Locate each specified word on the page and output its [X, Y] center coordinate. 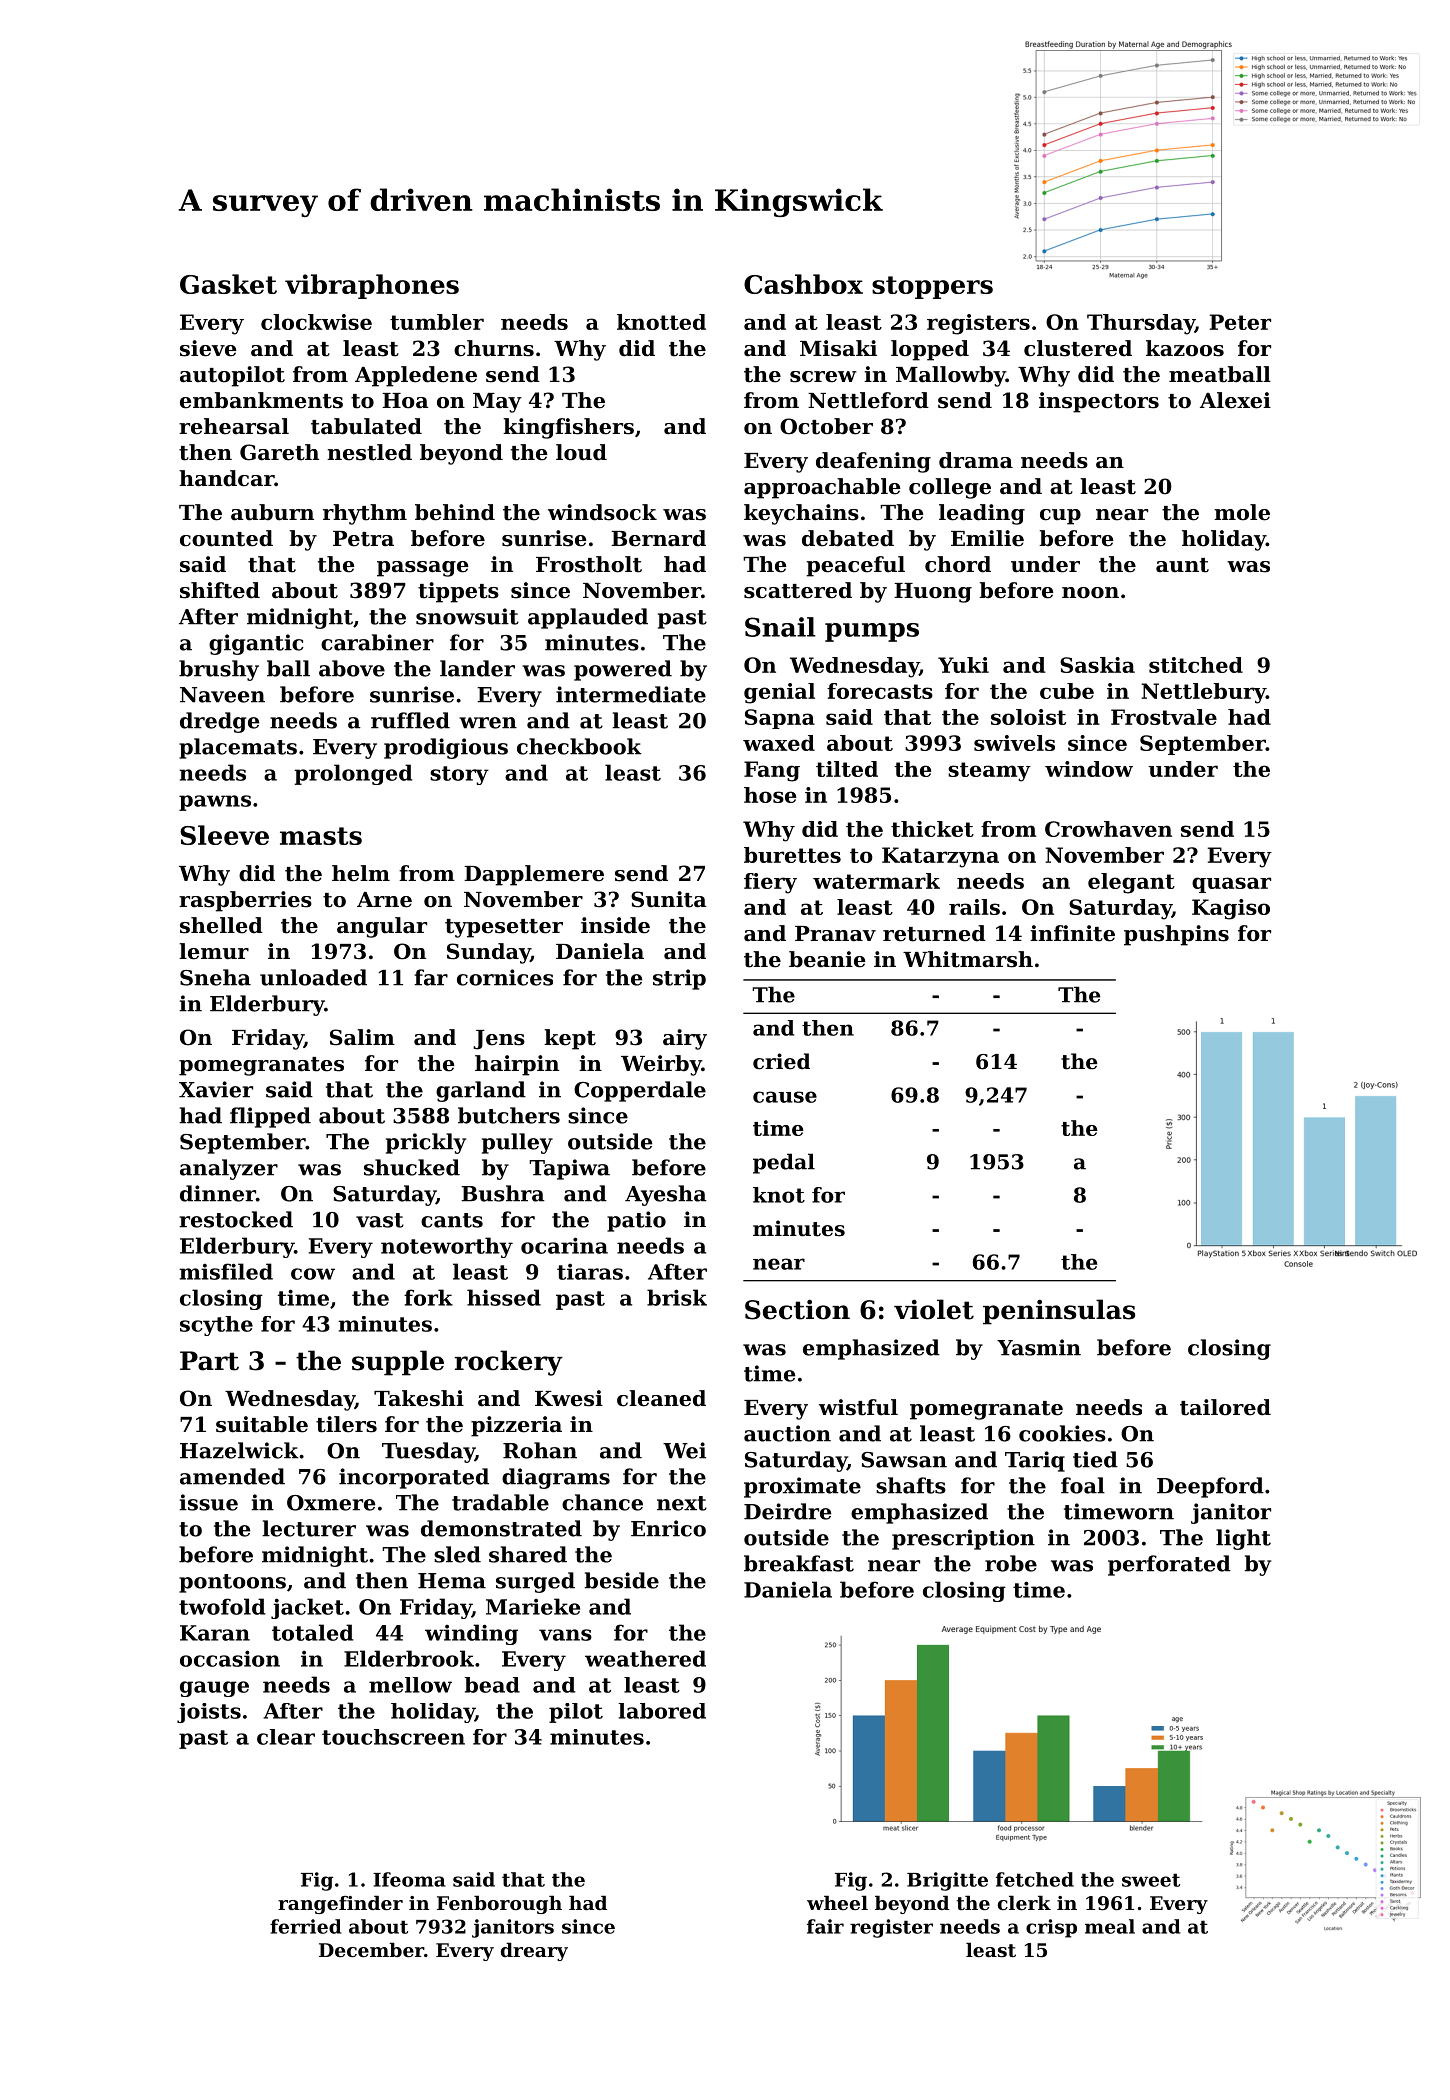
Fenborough [499, 1904]
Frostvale [1164, 717]
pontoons [232, 1583]
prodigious [446, 748]
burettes [792, 855]
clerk [1024, 1902]
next [682, 1503]
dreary [534, 1951]
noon [1090, 593]
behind [455, 512]
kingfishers [568, 428]
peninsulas [1059, 1312]
